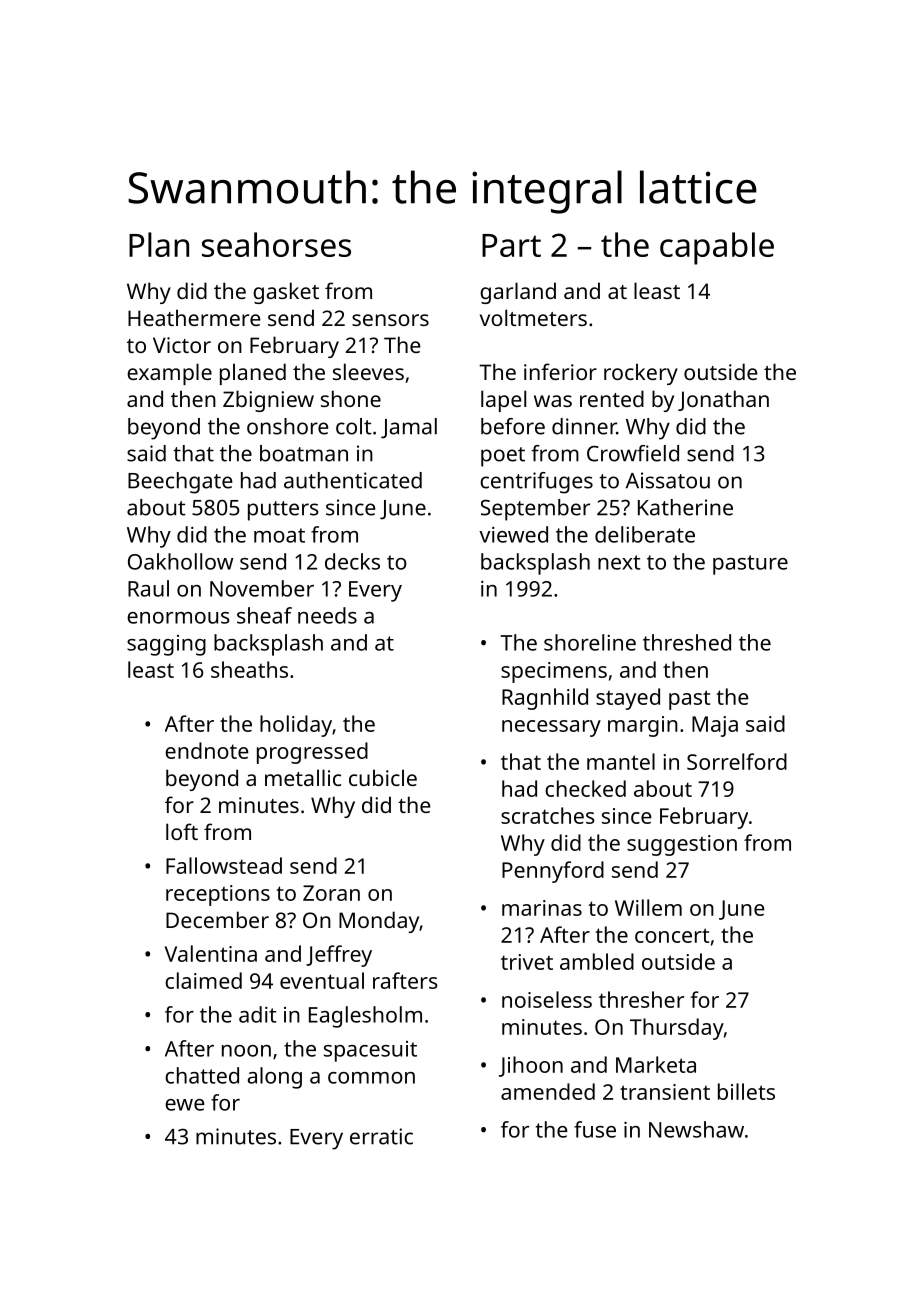 The height and width of the screenshot is (1311, 924). What do you see at coordinates (595, 1129) in the screenshot?
I see `fuse` at bounding box center [595, 1129].
